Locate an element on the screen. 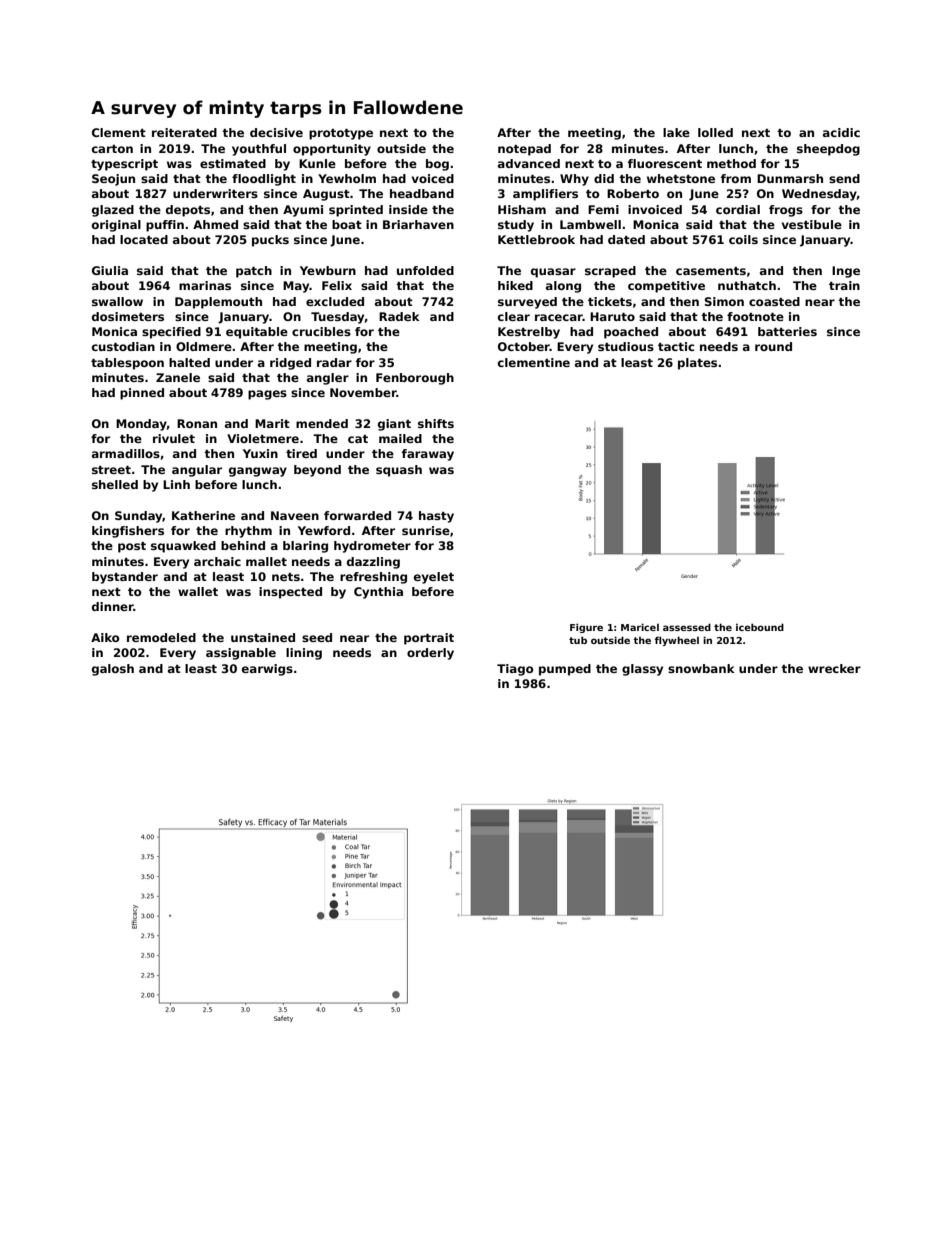  reiterated is located at coordinates (184, 132).
